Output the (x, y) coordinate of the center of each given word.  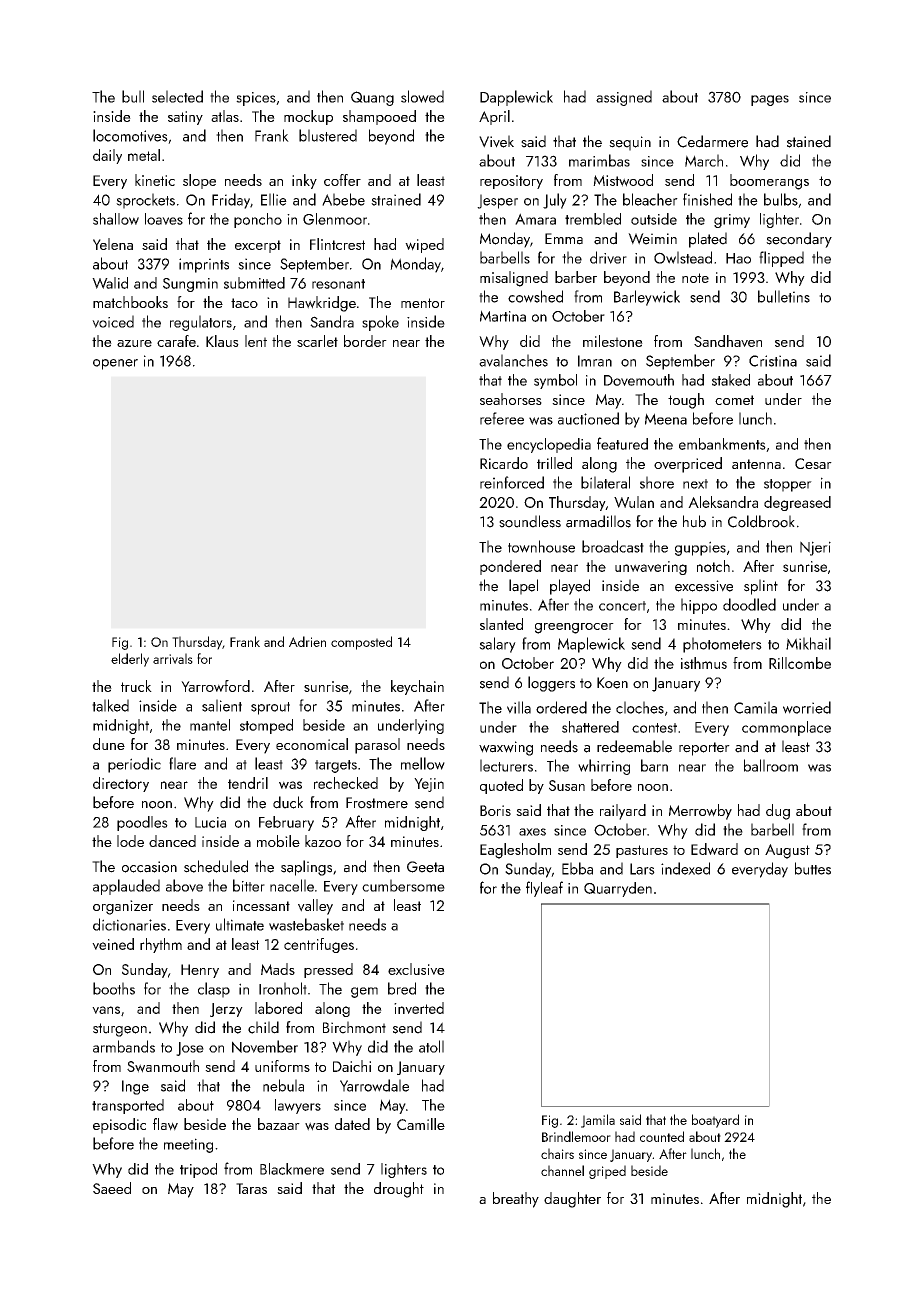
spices (256, 99)
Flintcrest (337, 244)
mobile (278, 841)
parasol (377, 746)
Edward (714, 849)
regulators (201, 323)
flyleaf (544, 889)
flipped (781, 259)
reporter (704, 749)
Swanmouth (163, 1066)
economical (312, 744)
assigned (624, 98)
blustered (328, 135)
